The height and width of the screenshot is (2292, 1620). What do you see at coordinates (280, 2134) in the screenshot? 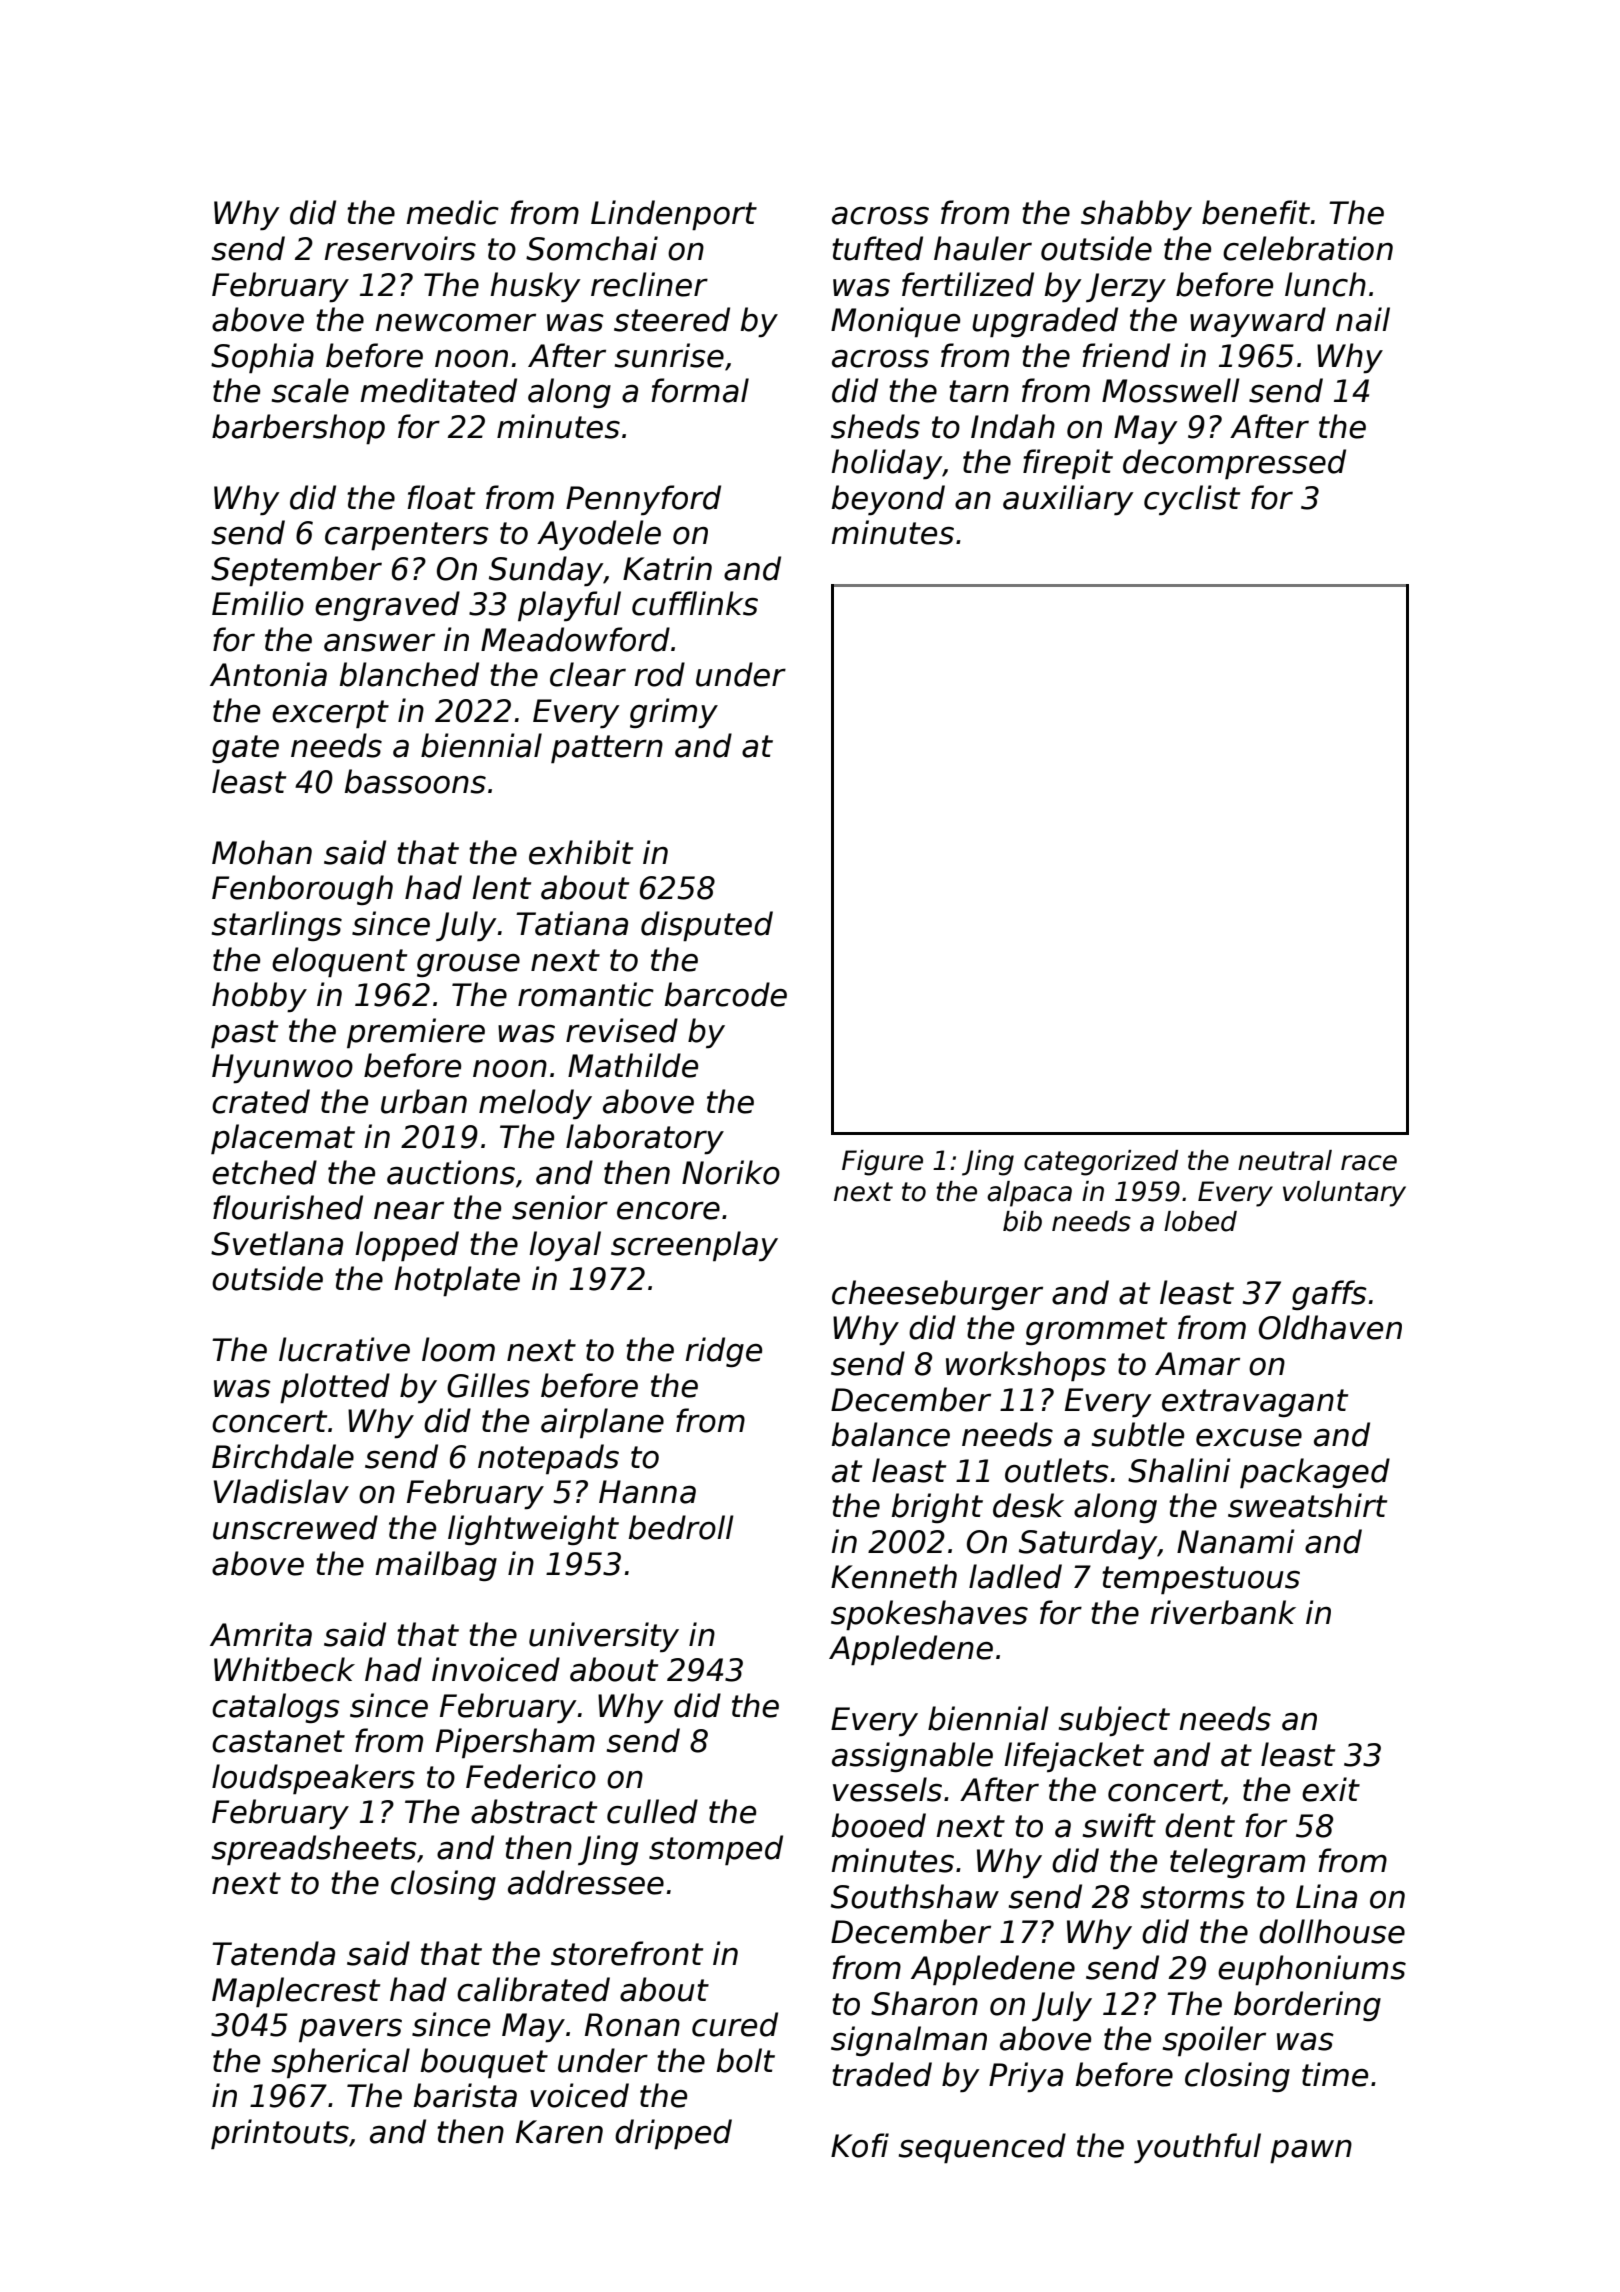
I see `printouts` at bounding box center [280, 2134].
